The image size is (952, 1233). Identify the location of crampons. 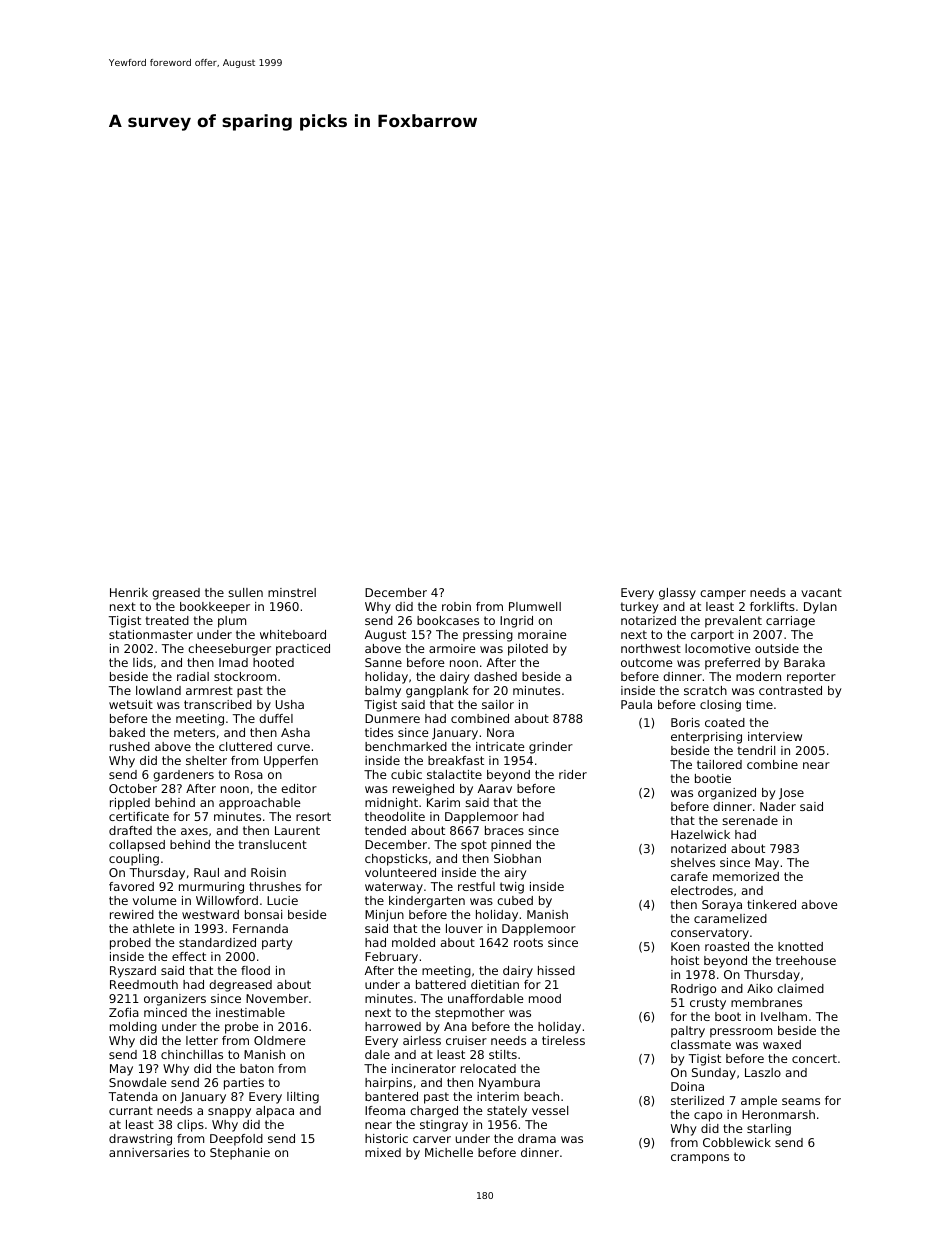
(700, 1159).
